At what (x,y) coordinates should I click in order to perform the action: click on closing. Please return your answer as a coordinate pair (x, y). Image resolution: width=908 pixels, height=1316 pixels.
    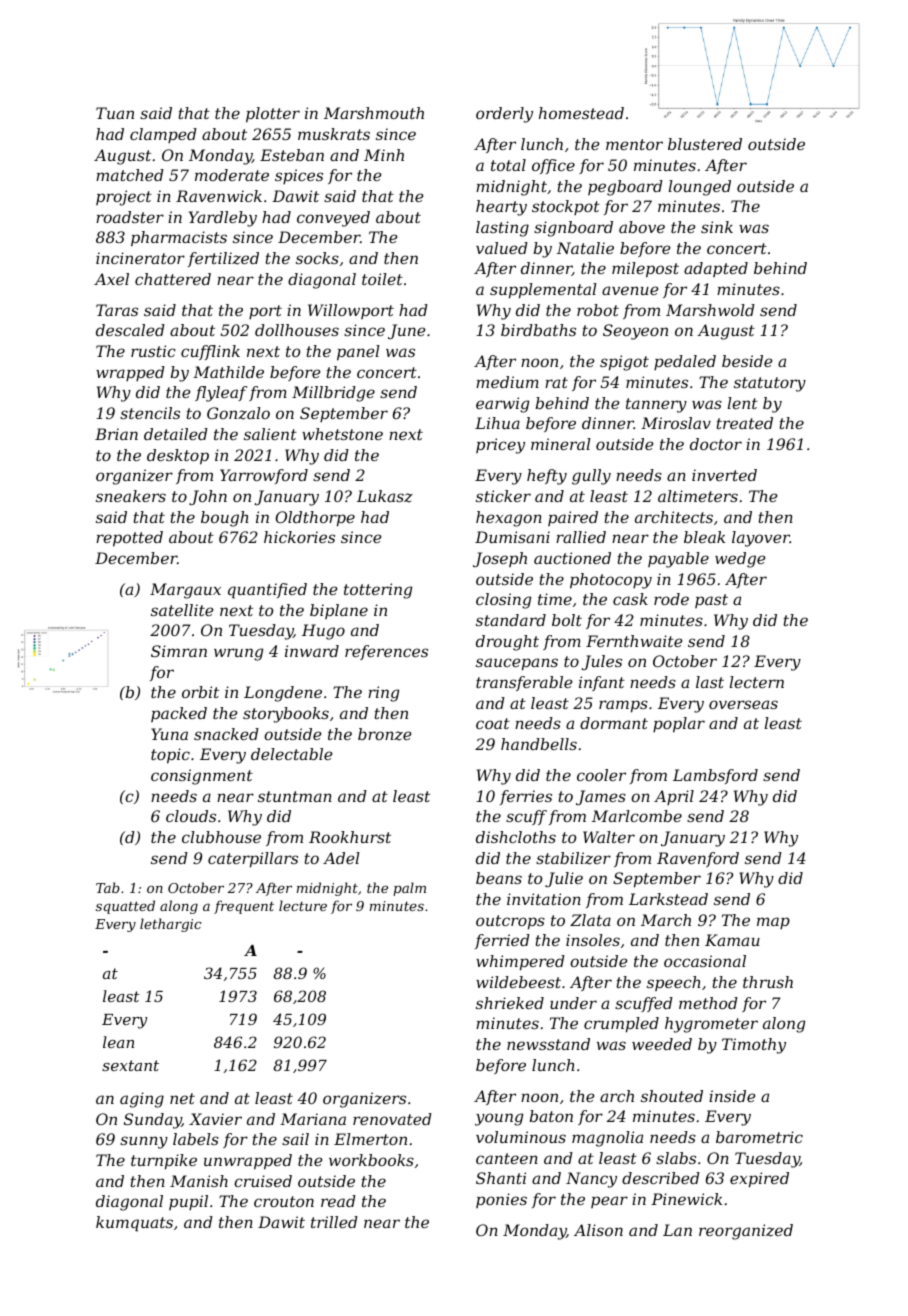
    Looking at the image, I should click on (503, 601).
